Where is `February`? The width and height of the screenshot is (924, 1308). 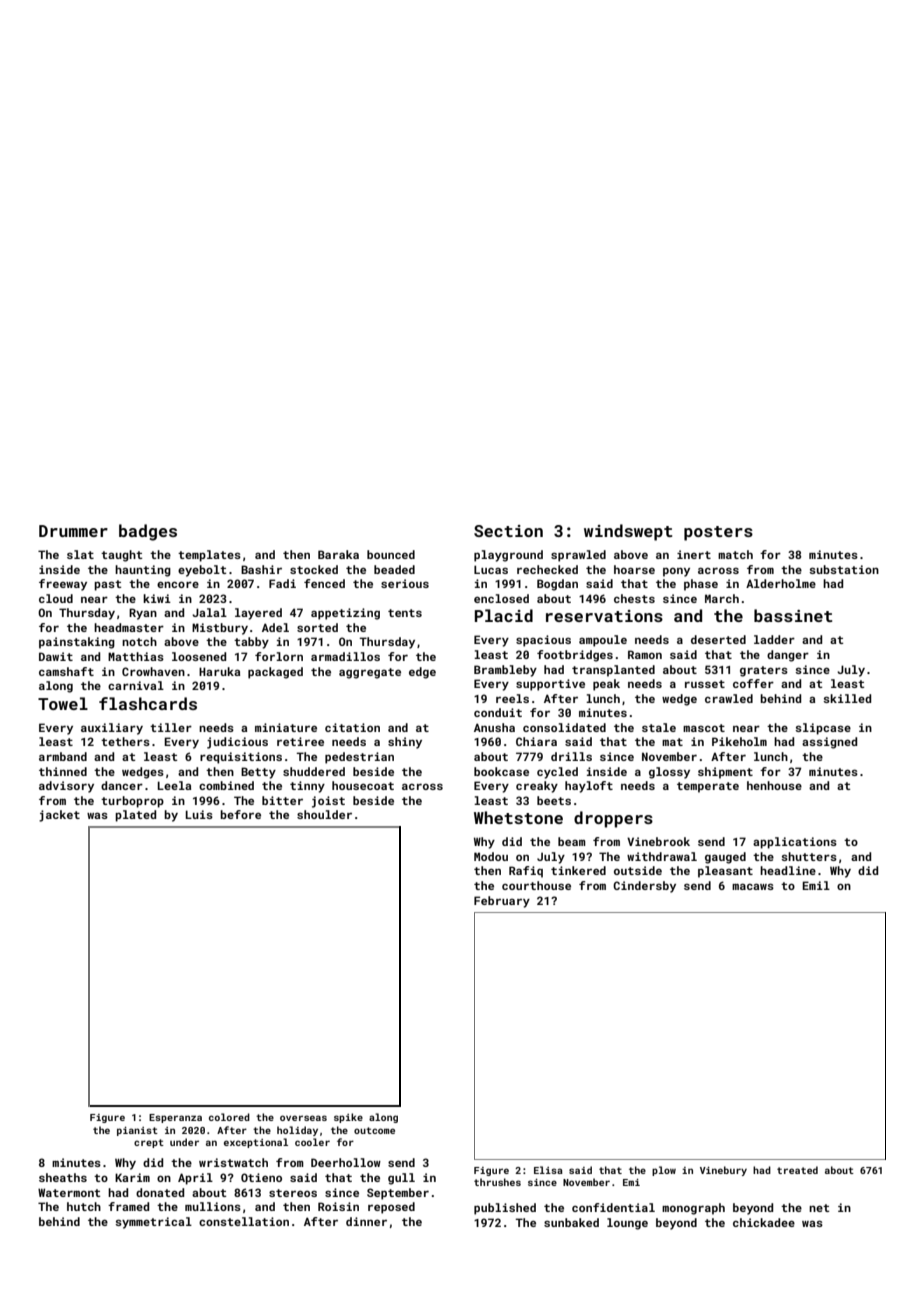
February is located at coordinates (502, 902).
